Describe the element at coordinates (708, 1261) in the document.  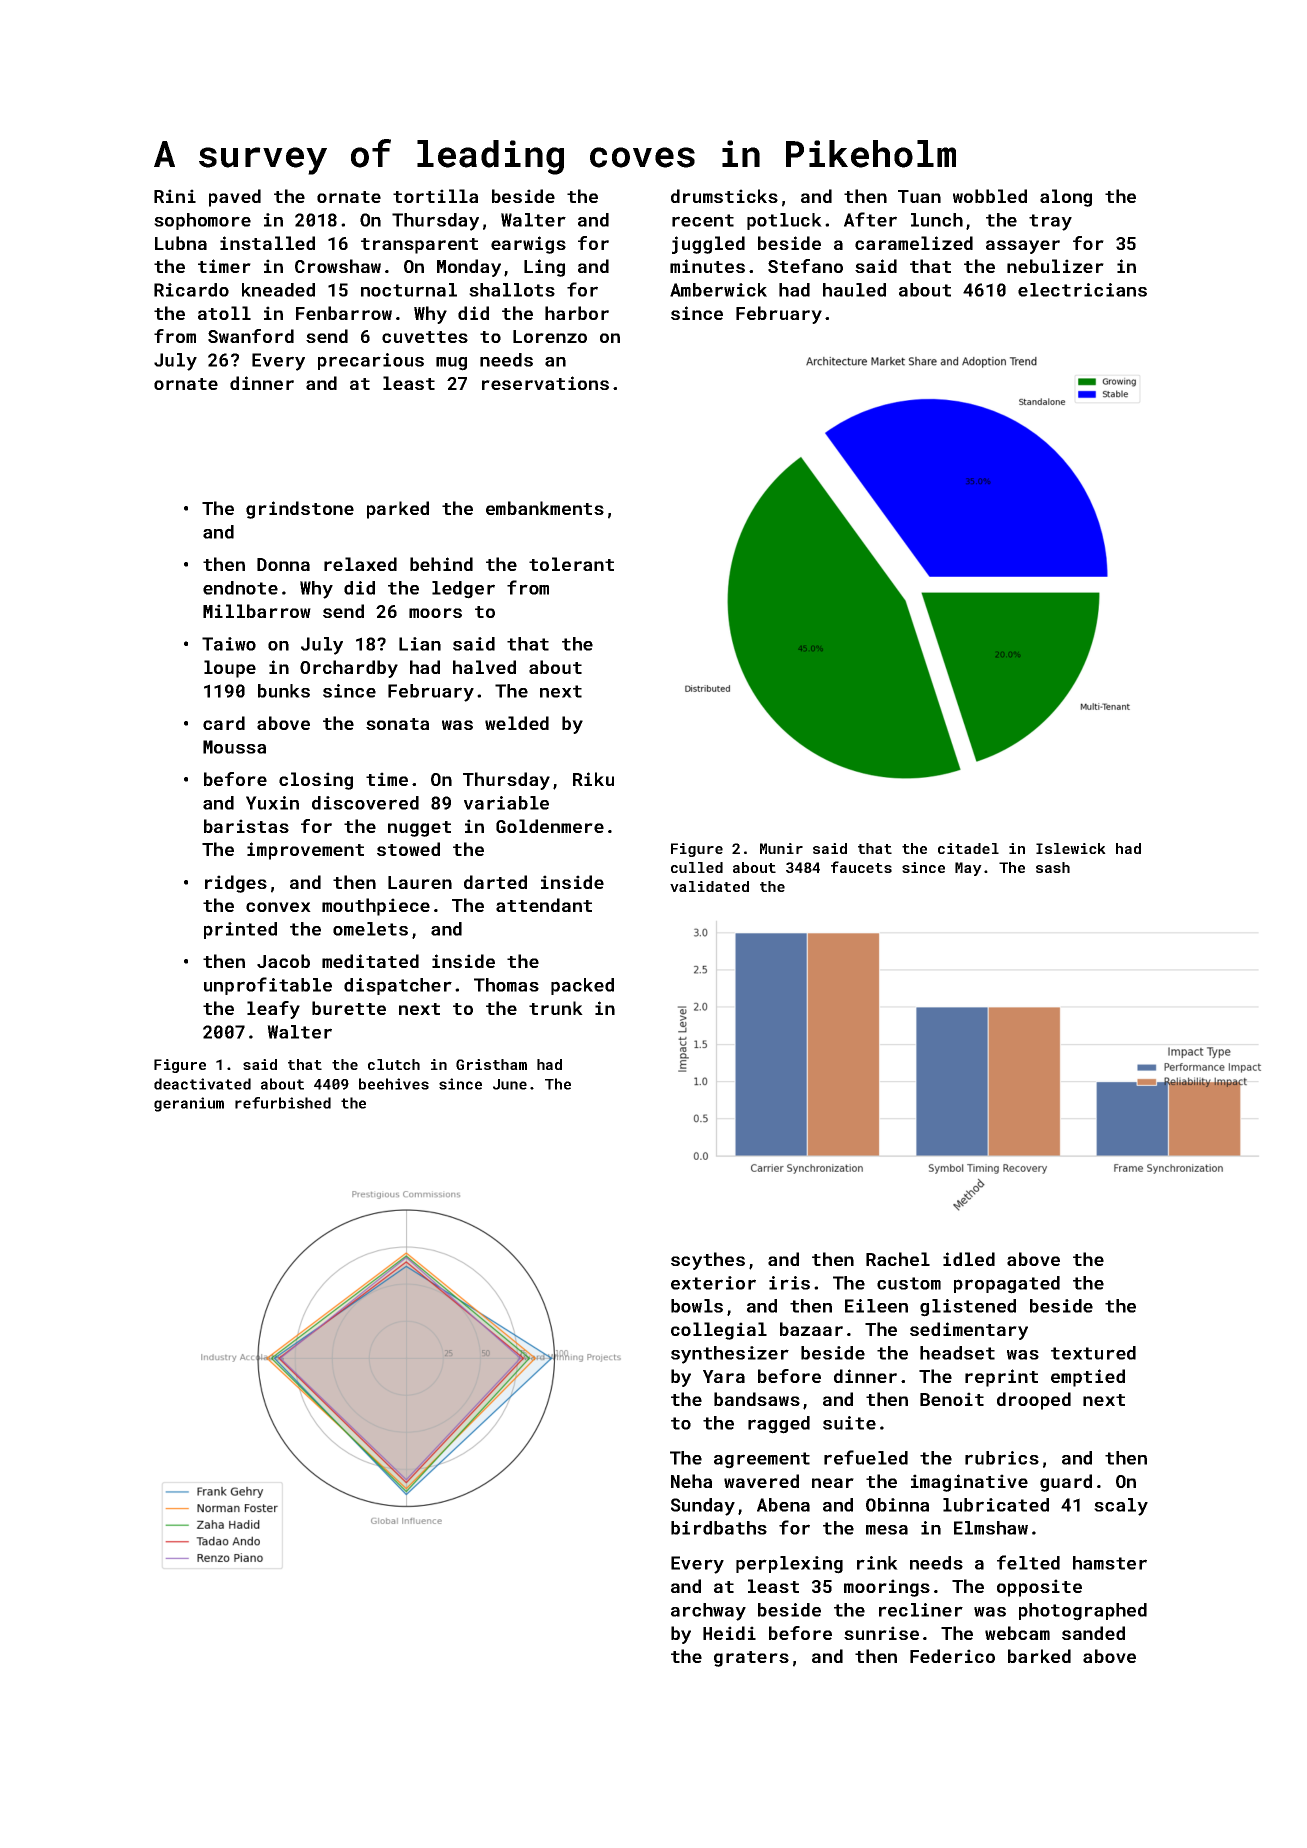
I see `scythes` at that location.
